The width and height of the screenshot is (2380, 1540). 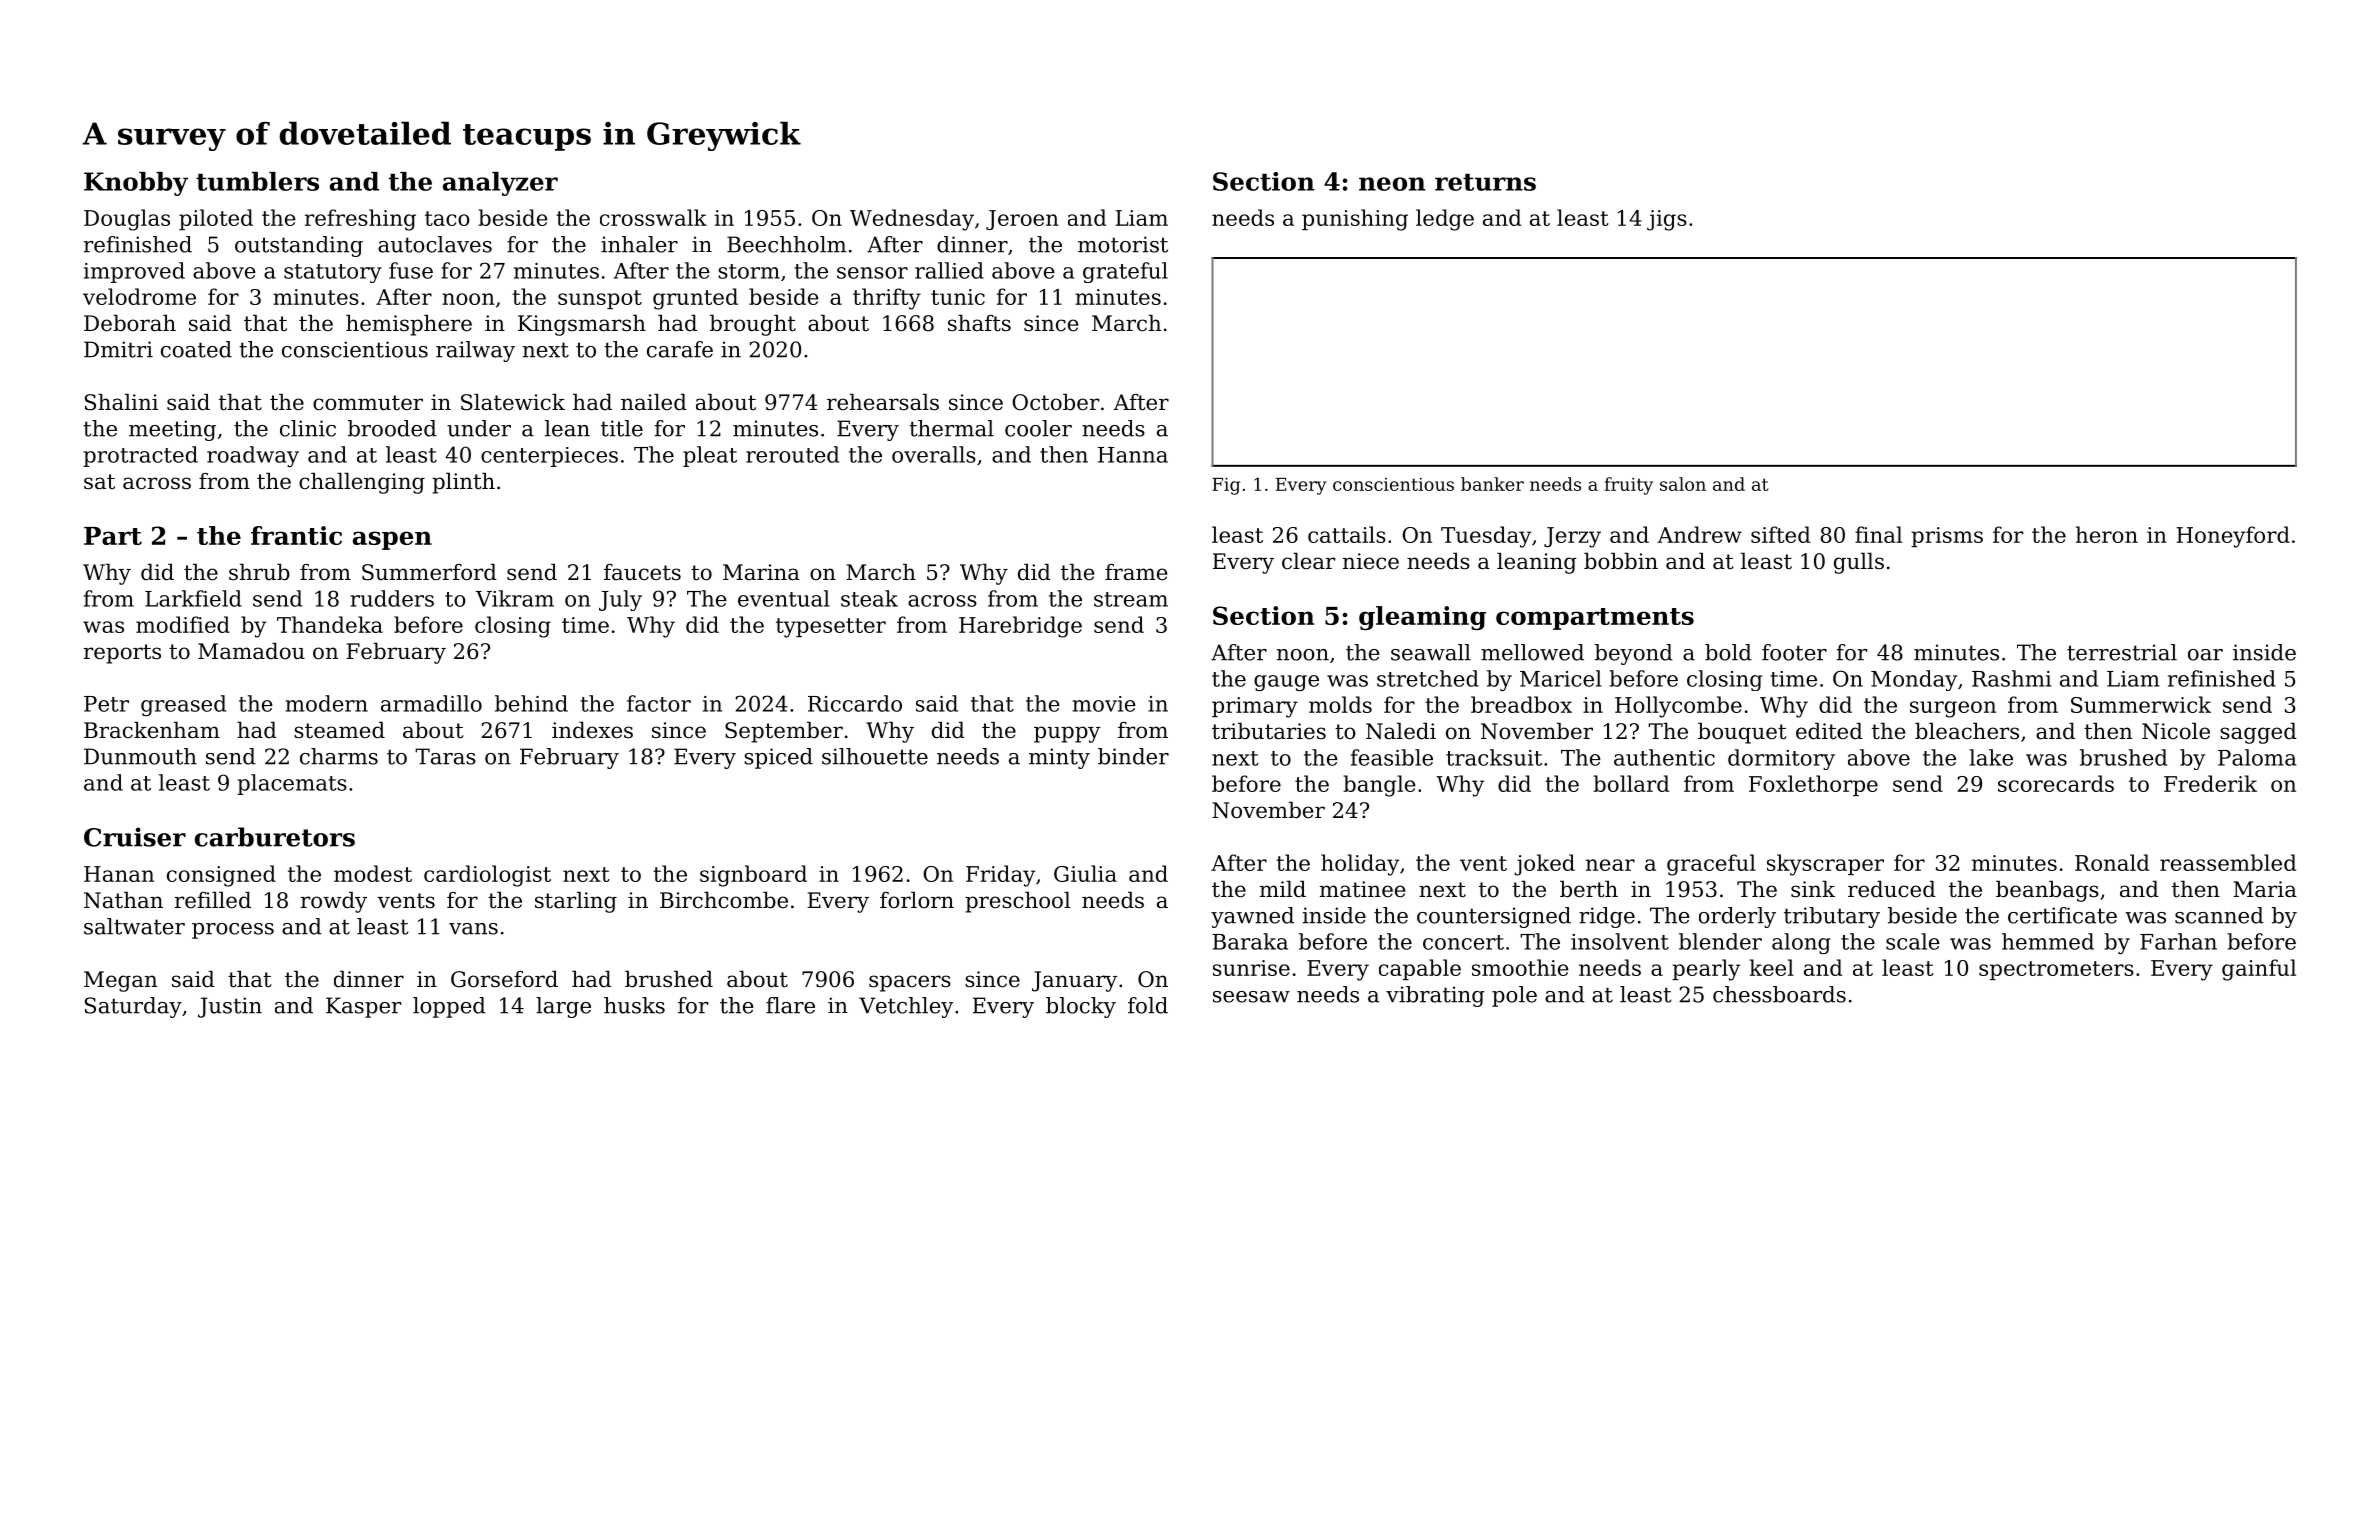 What do you see at coordinates (855, 703) in the screenshot?
I see `Riccardo` at bounding box center [855, 703].
